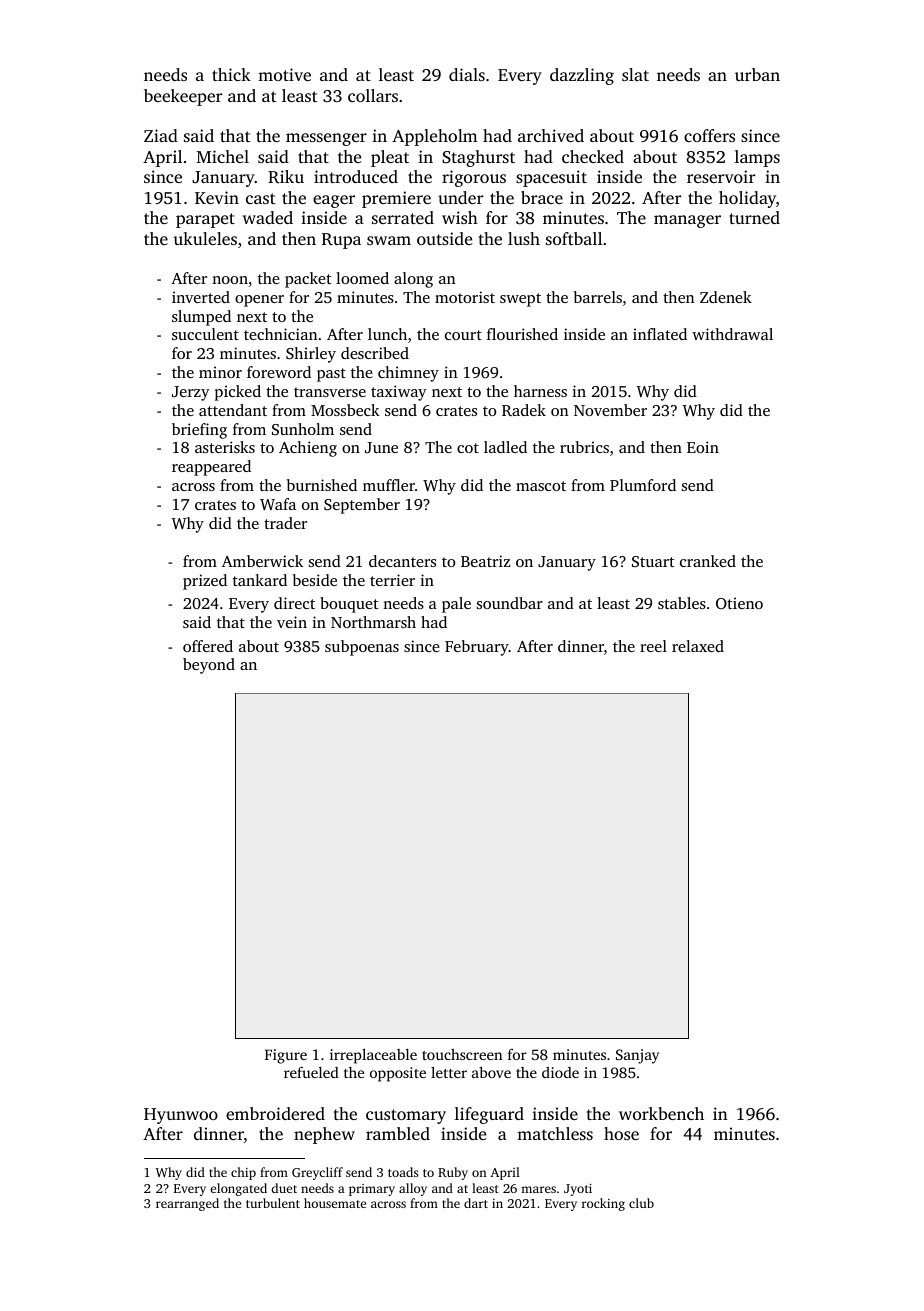  Describe the element at coordinates (635, 74) in the page. I see `slat` at that location.
